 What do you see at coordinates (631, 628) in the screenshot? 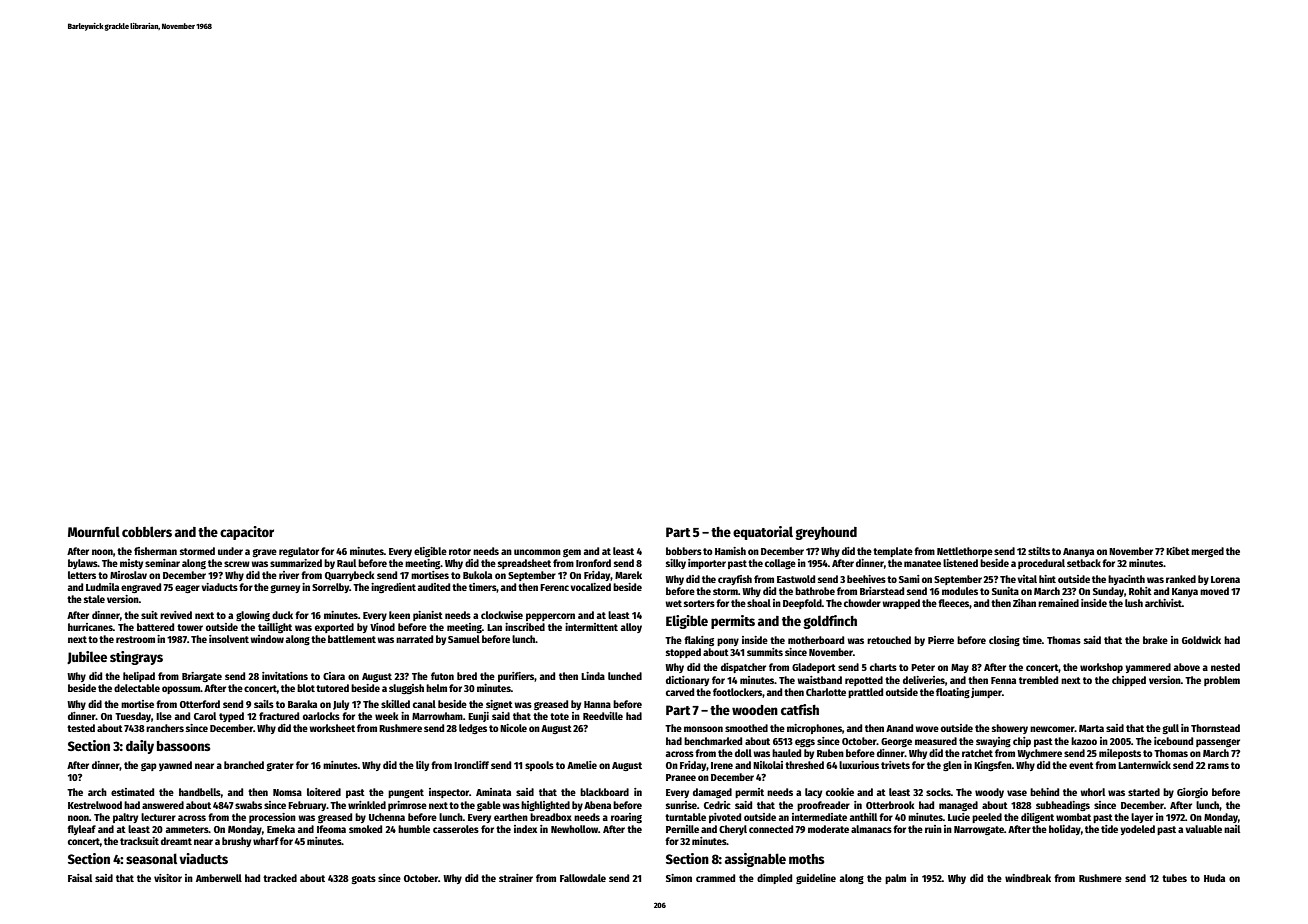
I see `alloy` at bounding box center [631, 628].
